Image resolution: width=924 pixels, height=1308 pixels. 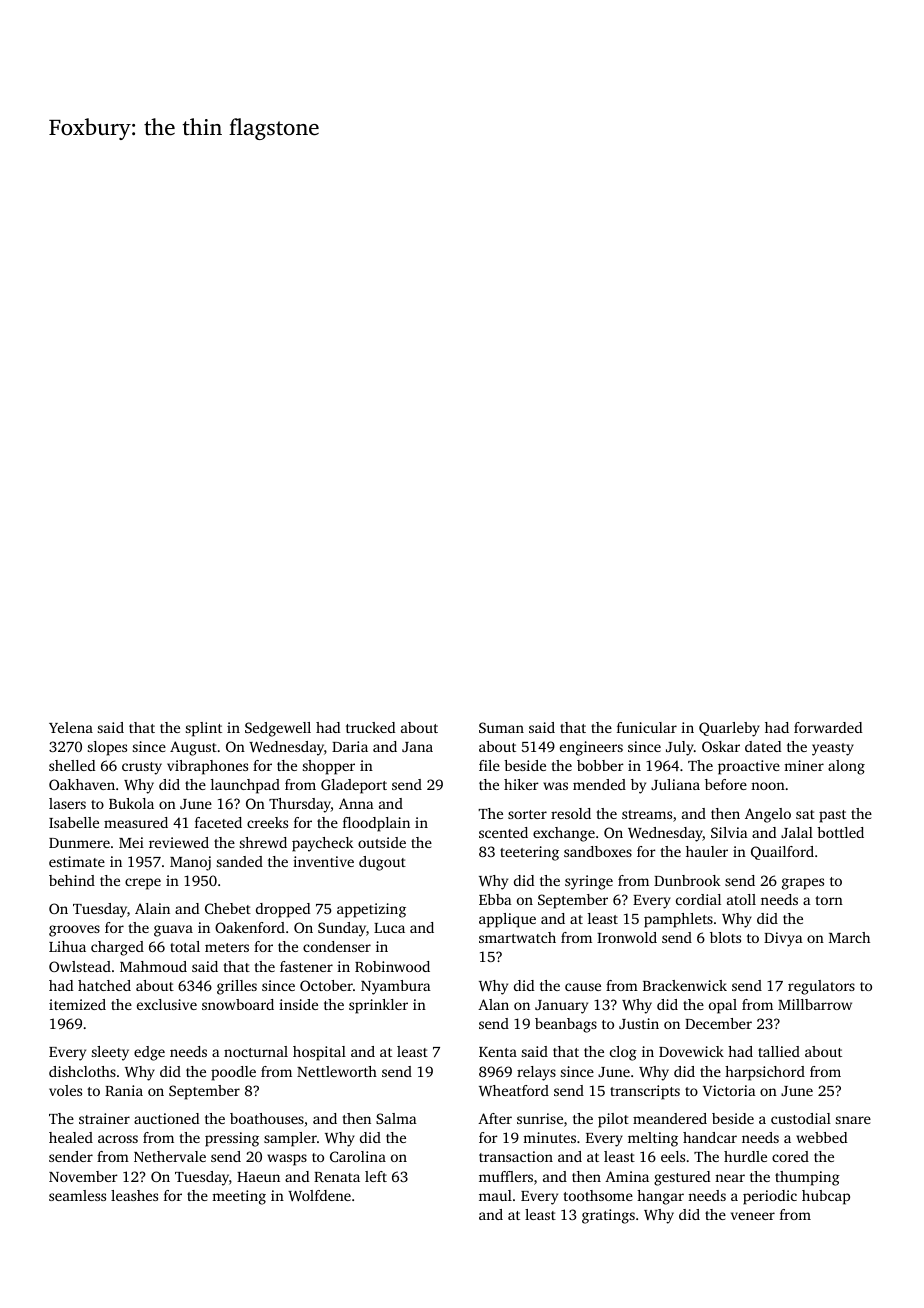 I want to click on dishcloths, so click(x=82, y=1071).
